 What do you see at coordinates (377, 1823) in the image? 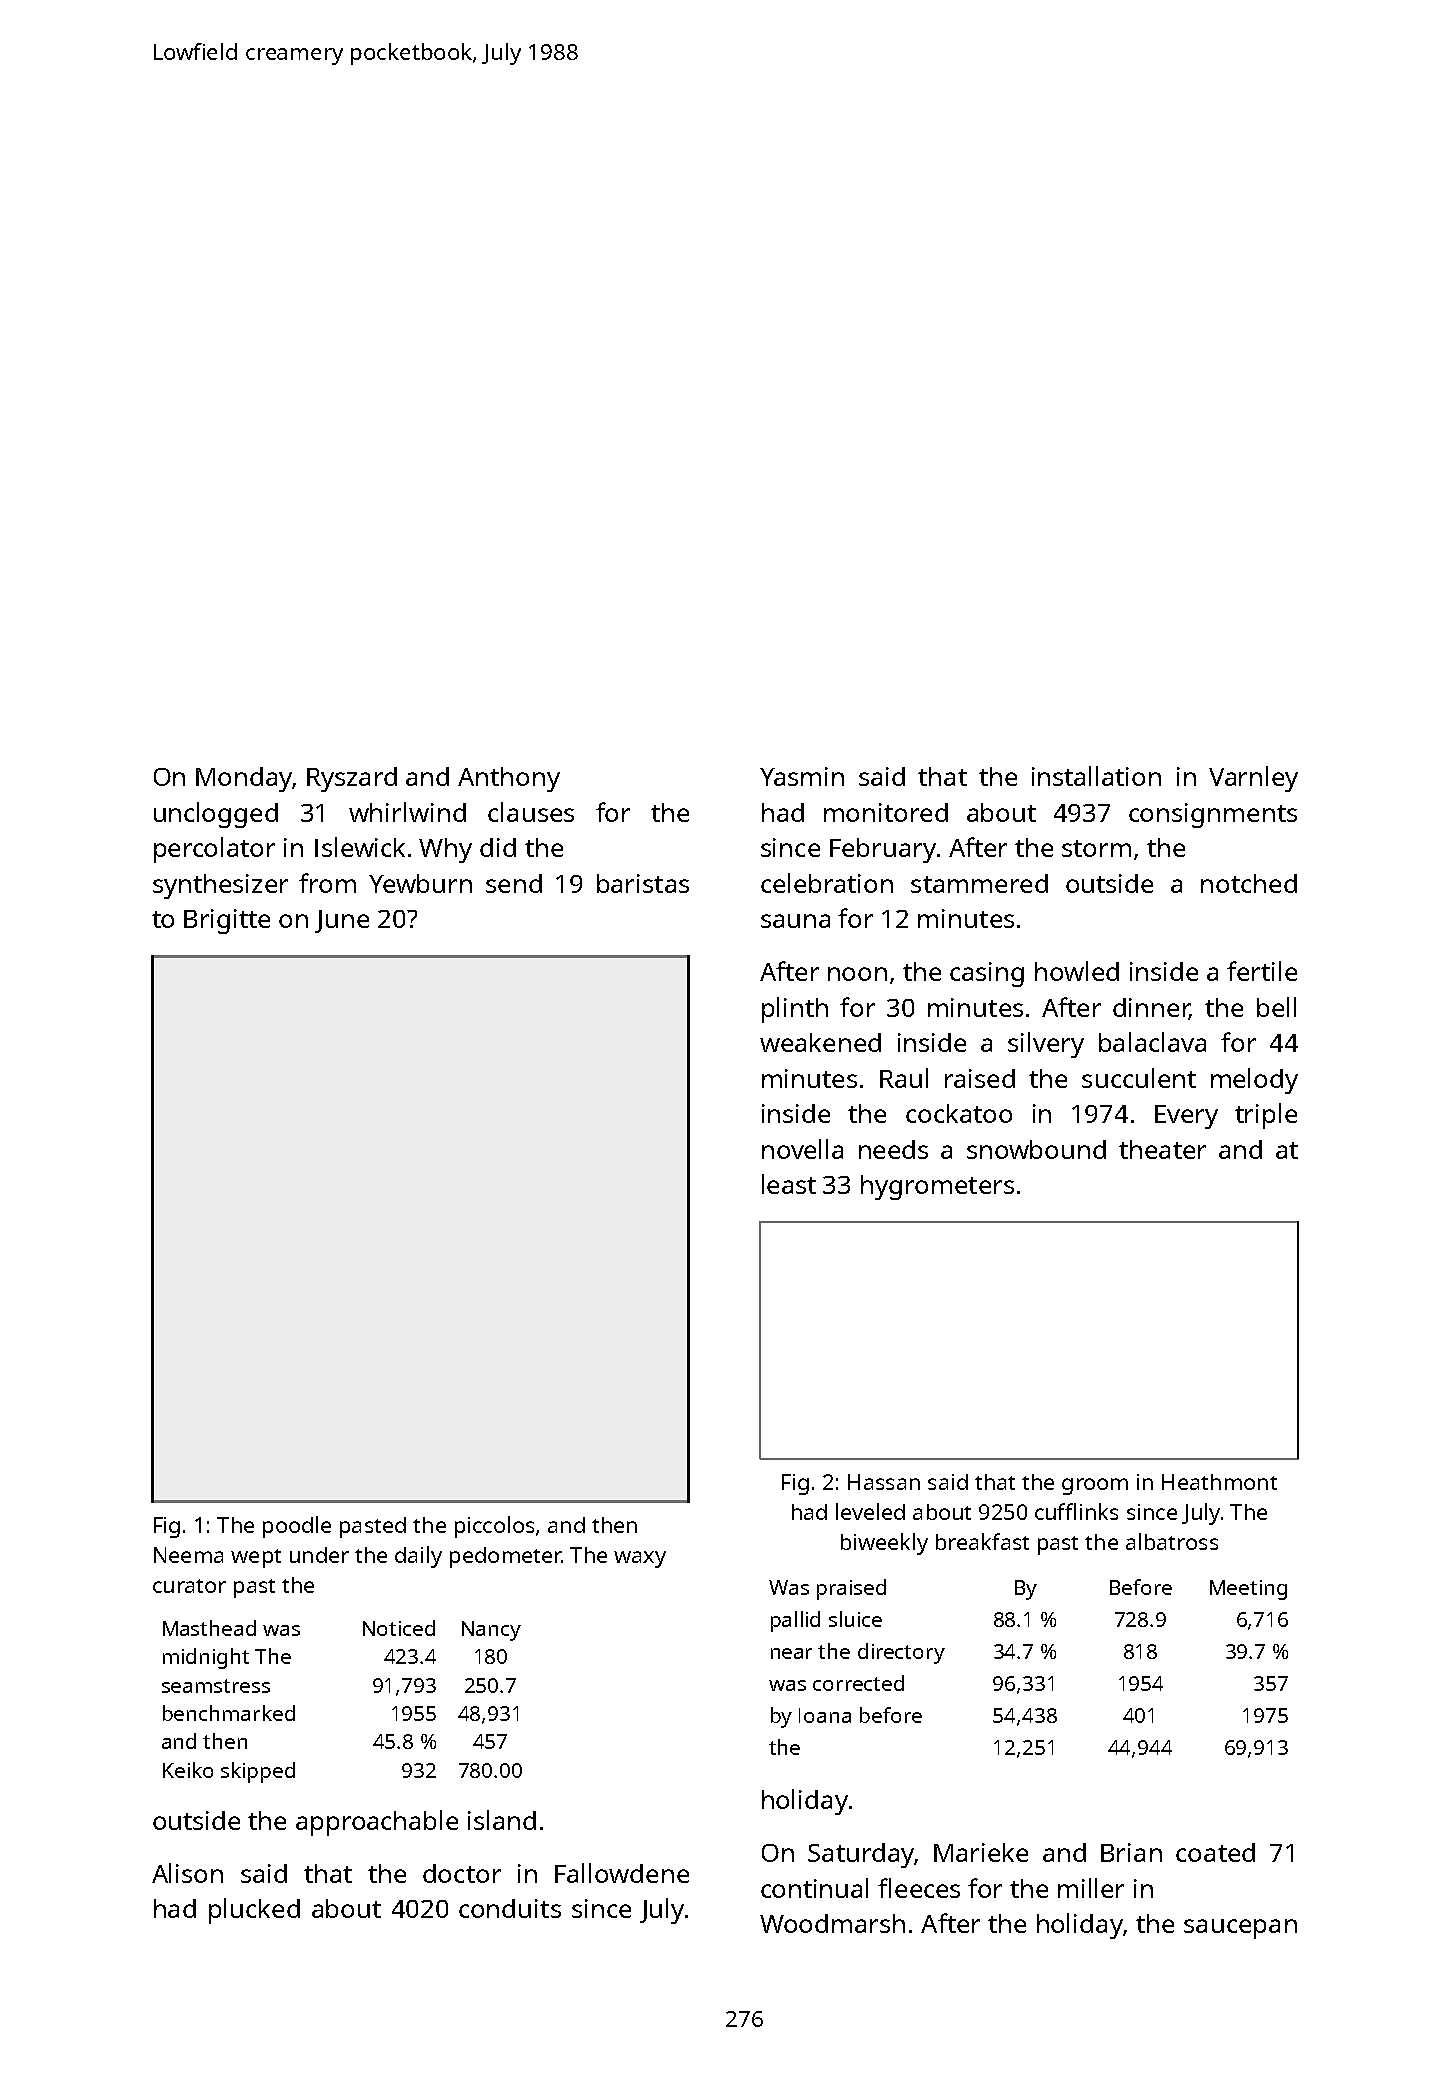
I see `approachable` at bounding box center [377, 1823].
